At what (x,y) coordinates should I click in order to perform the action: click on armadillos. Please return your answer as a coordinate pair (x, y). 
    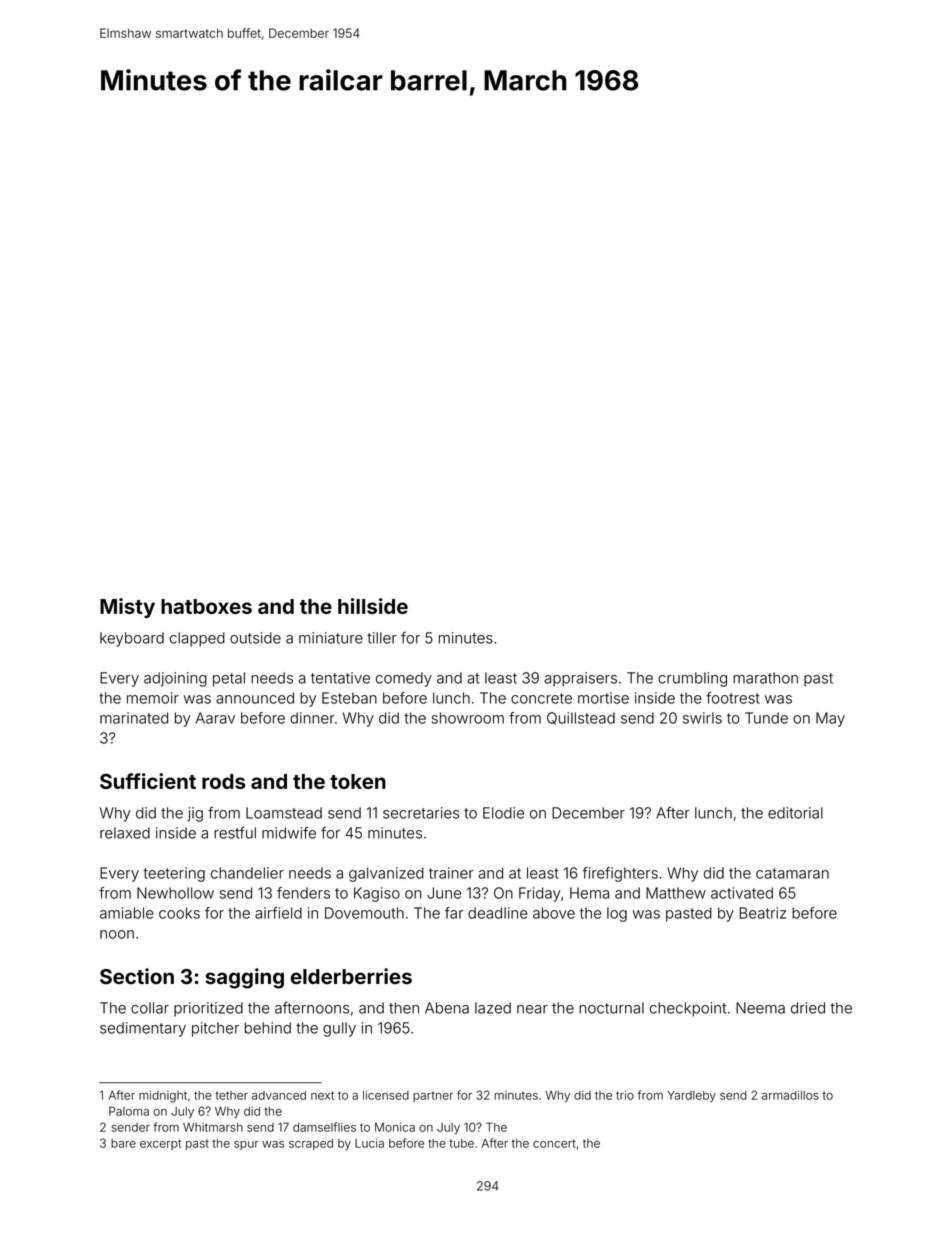
    Looking at the image, I should click on (790, 1095).
